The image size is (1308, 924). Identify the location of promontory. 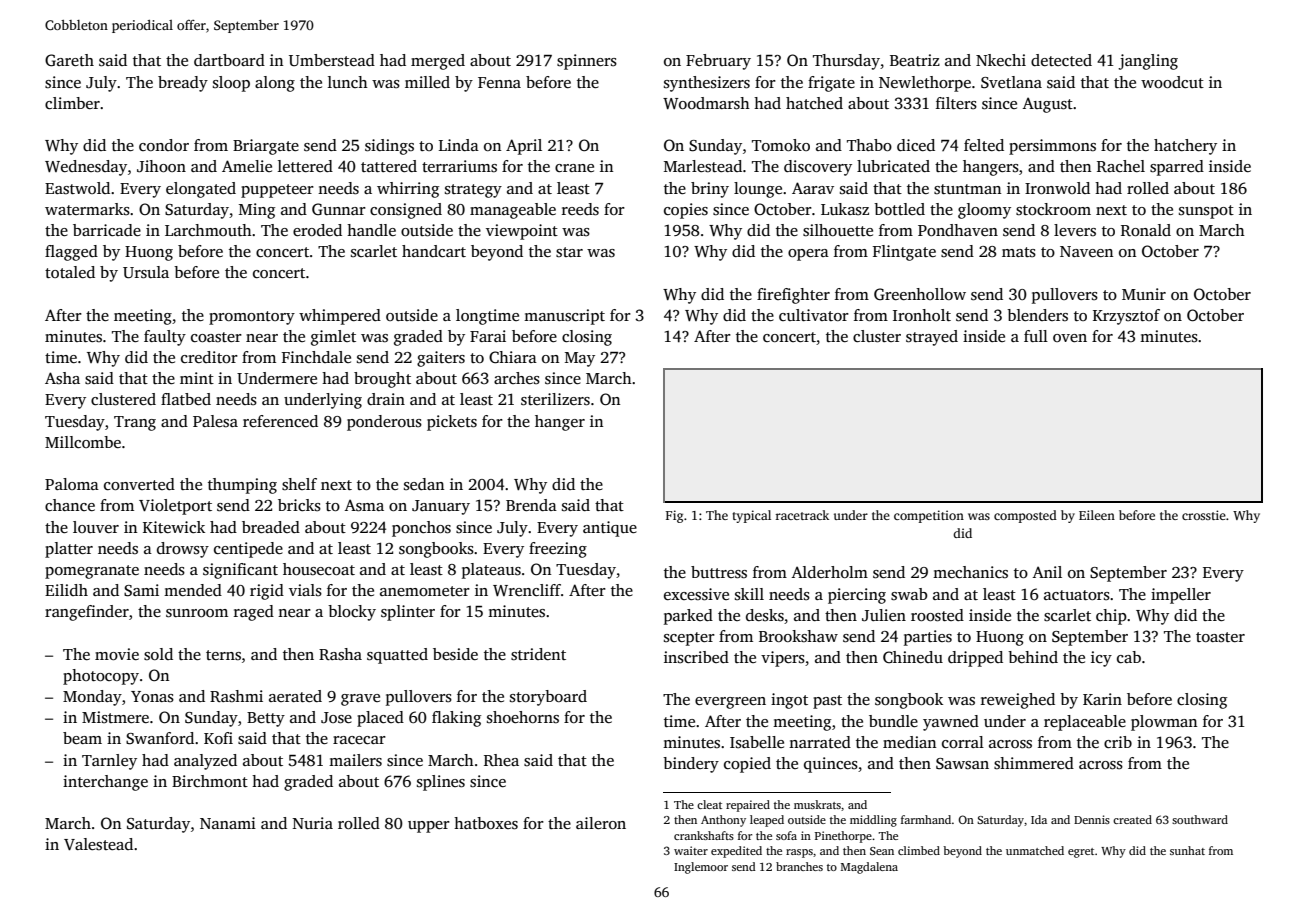
(252, 318).
